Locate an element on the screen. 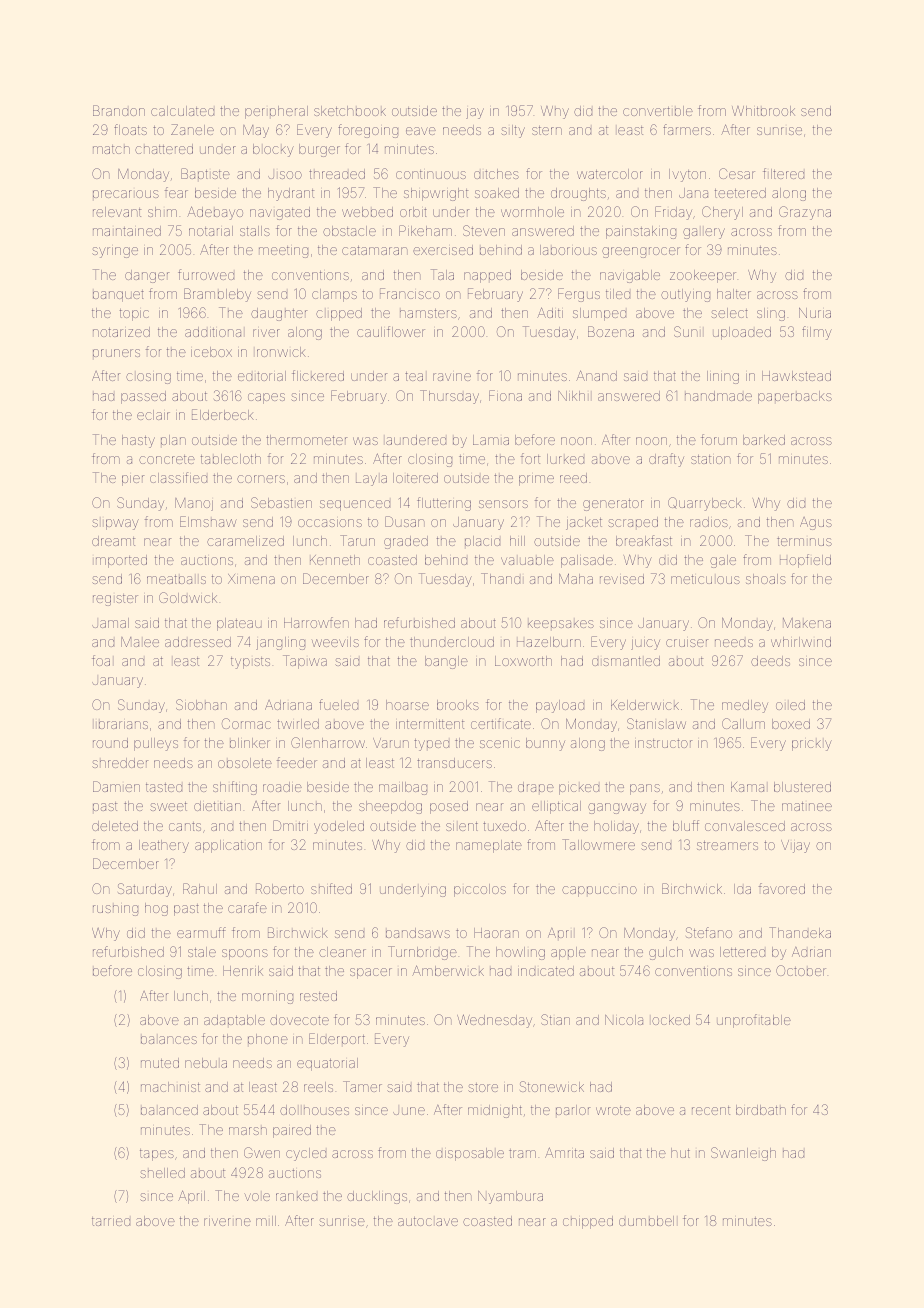 The image size is (924, 1308). lettered is located at coordinates (742, 952).
